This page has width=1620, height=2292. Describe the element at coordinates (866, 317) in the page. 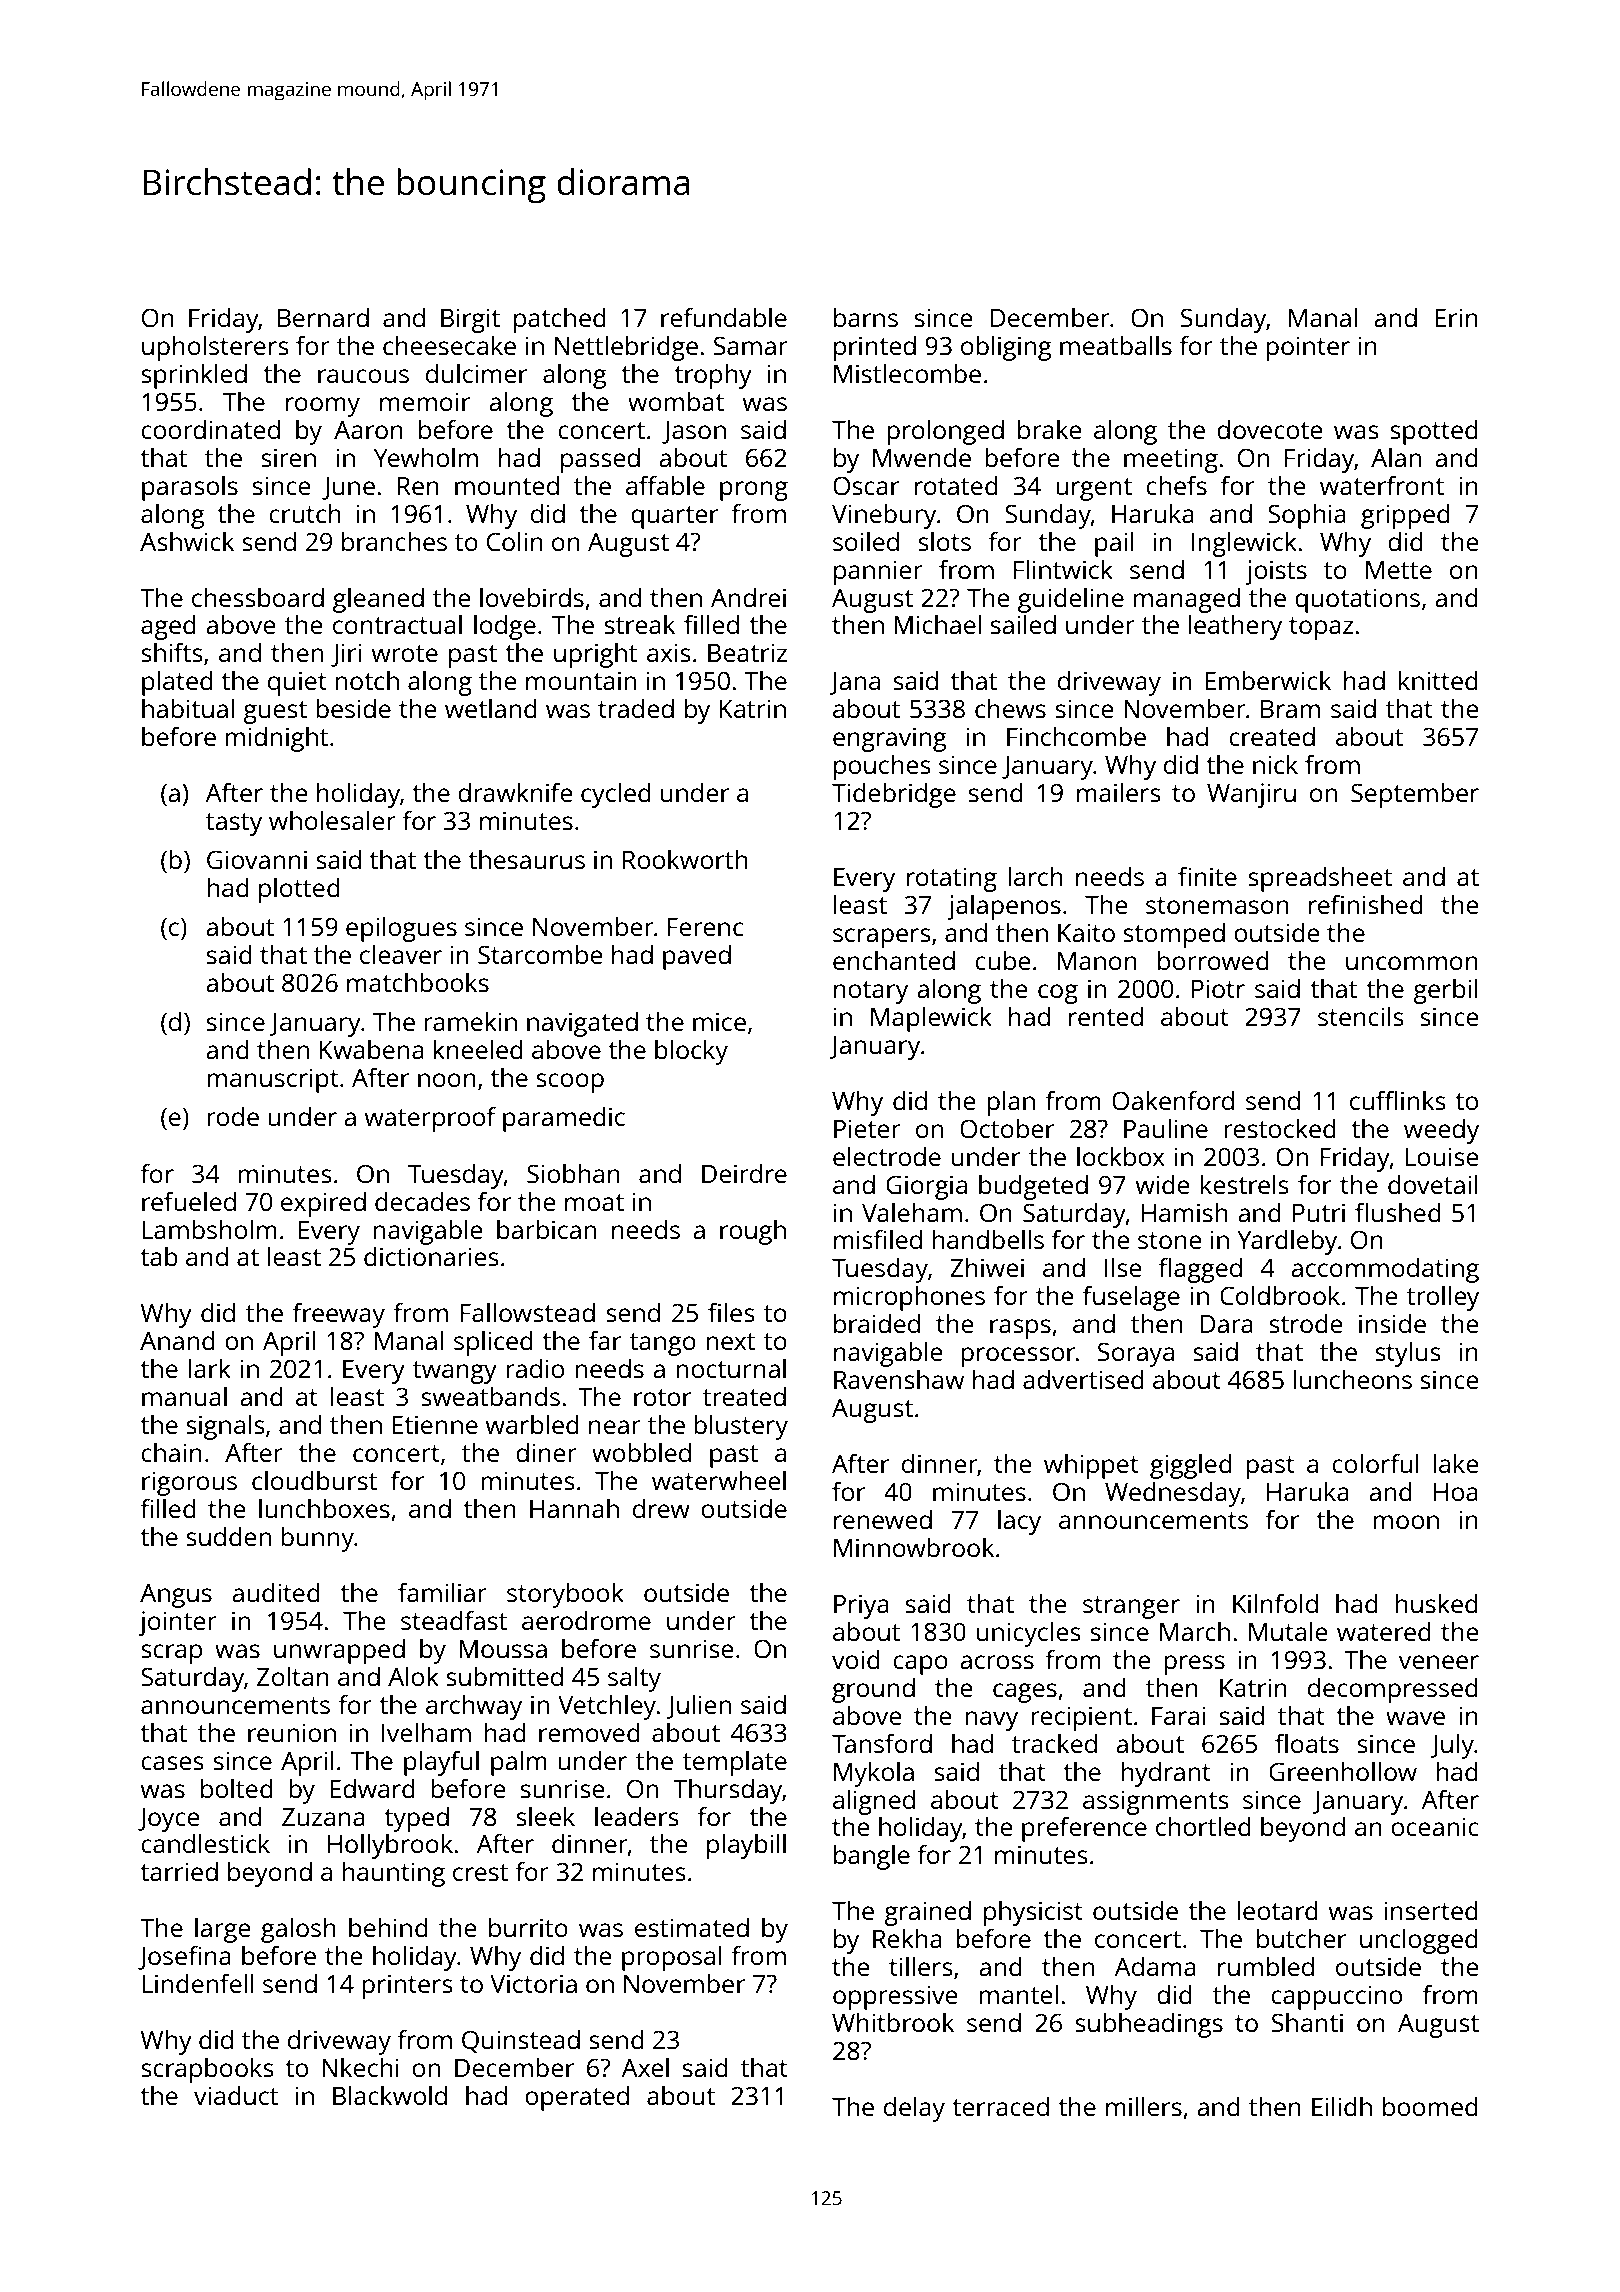

I see `barns` at that location.
